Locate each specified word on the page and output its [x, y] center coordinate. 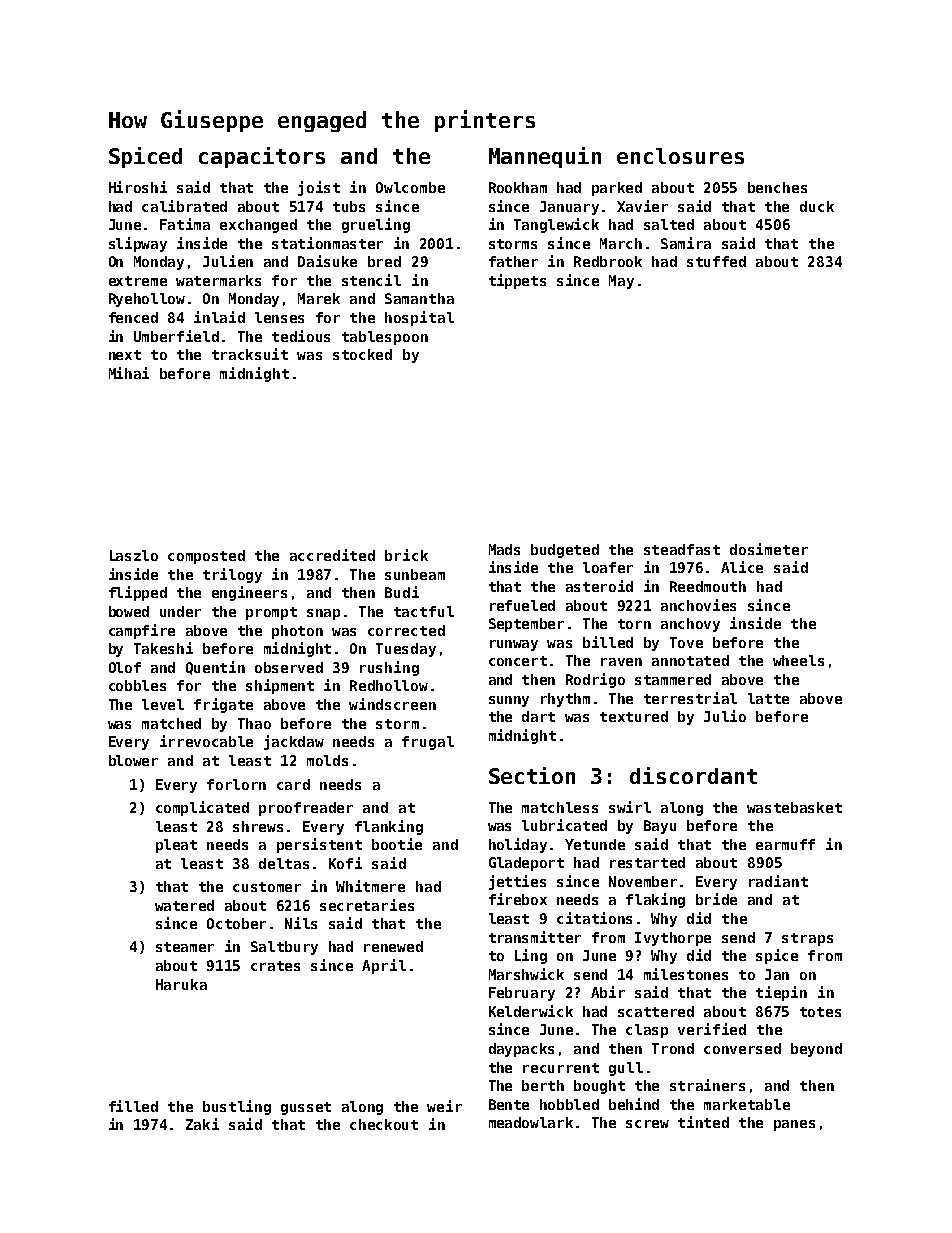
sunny [509, 701]
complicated [202, 808]
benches [777, 187]
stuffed [716, 261]
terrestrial [690, 698]
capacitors [262, 157]
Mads [504, 549]
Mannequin [545, 157]
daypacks [521, 1050]
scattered [656, 1011]
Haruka [181, 984]
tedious [301, 336]
